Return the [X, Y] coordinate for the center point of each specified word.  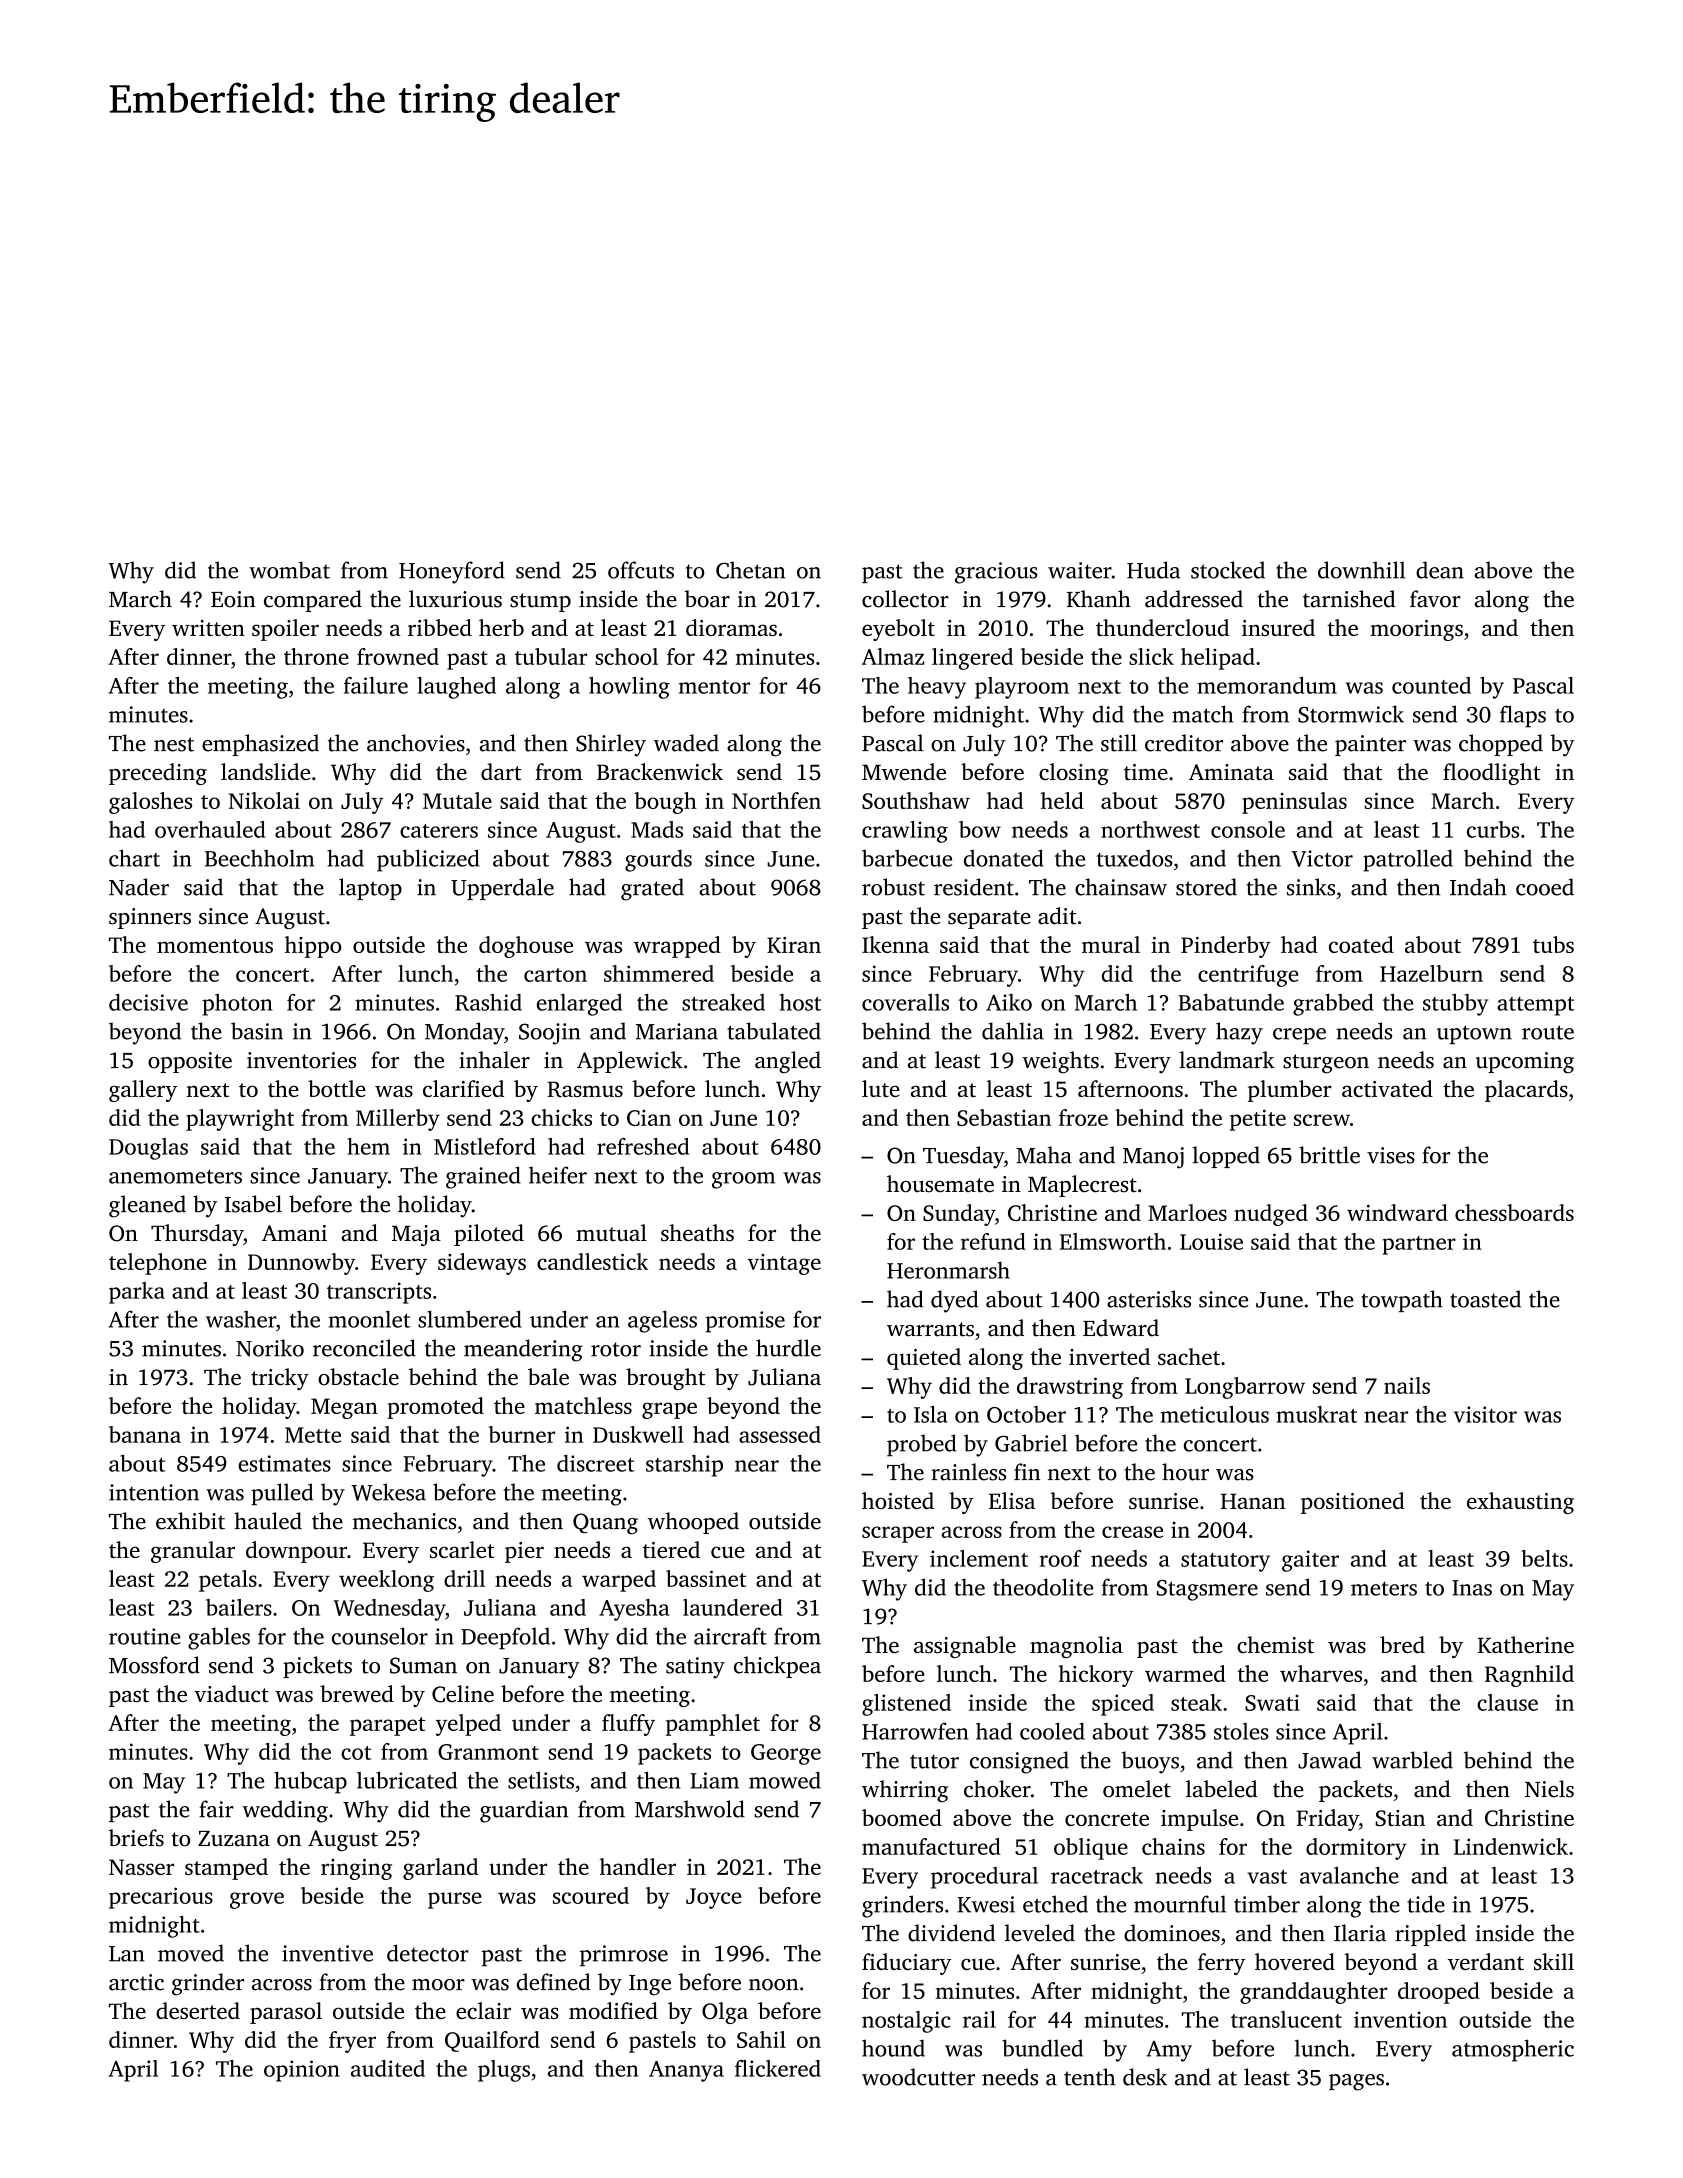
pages [1356, 2082]
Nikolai [264, 800]
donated [1004, 858]
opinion [302, 2071]
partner [1419, 1245]
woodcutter [918, 2077]
